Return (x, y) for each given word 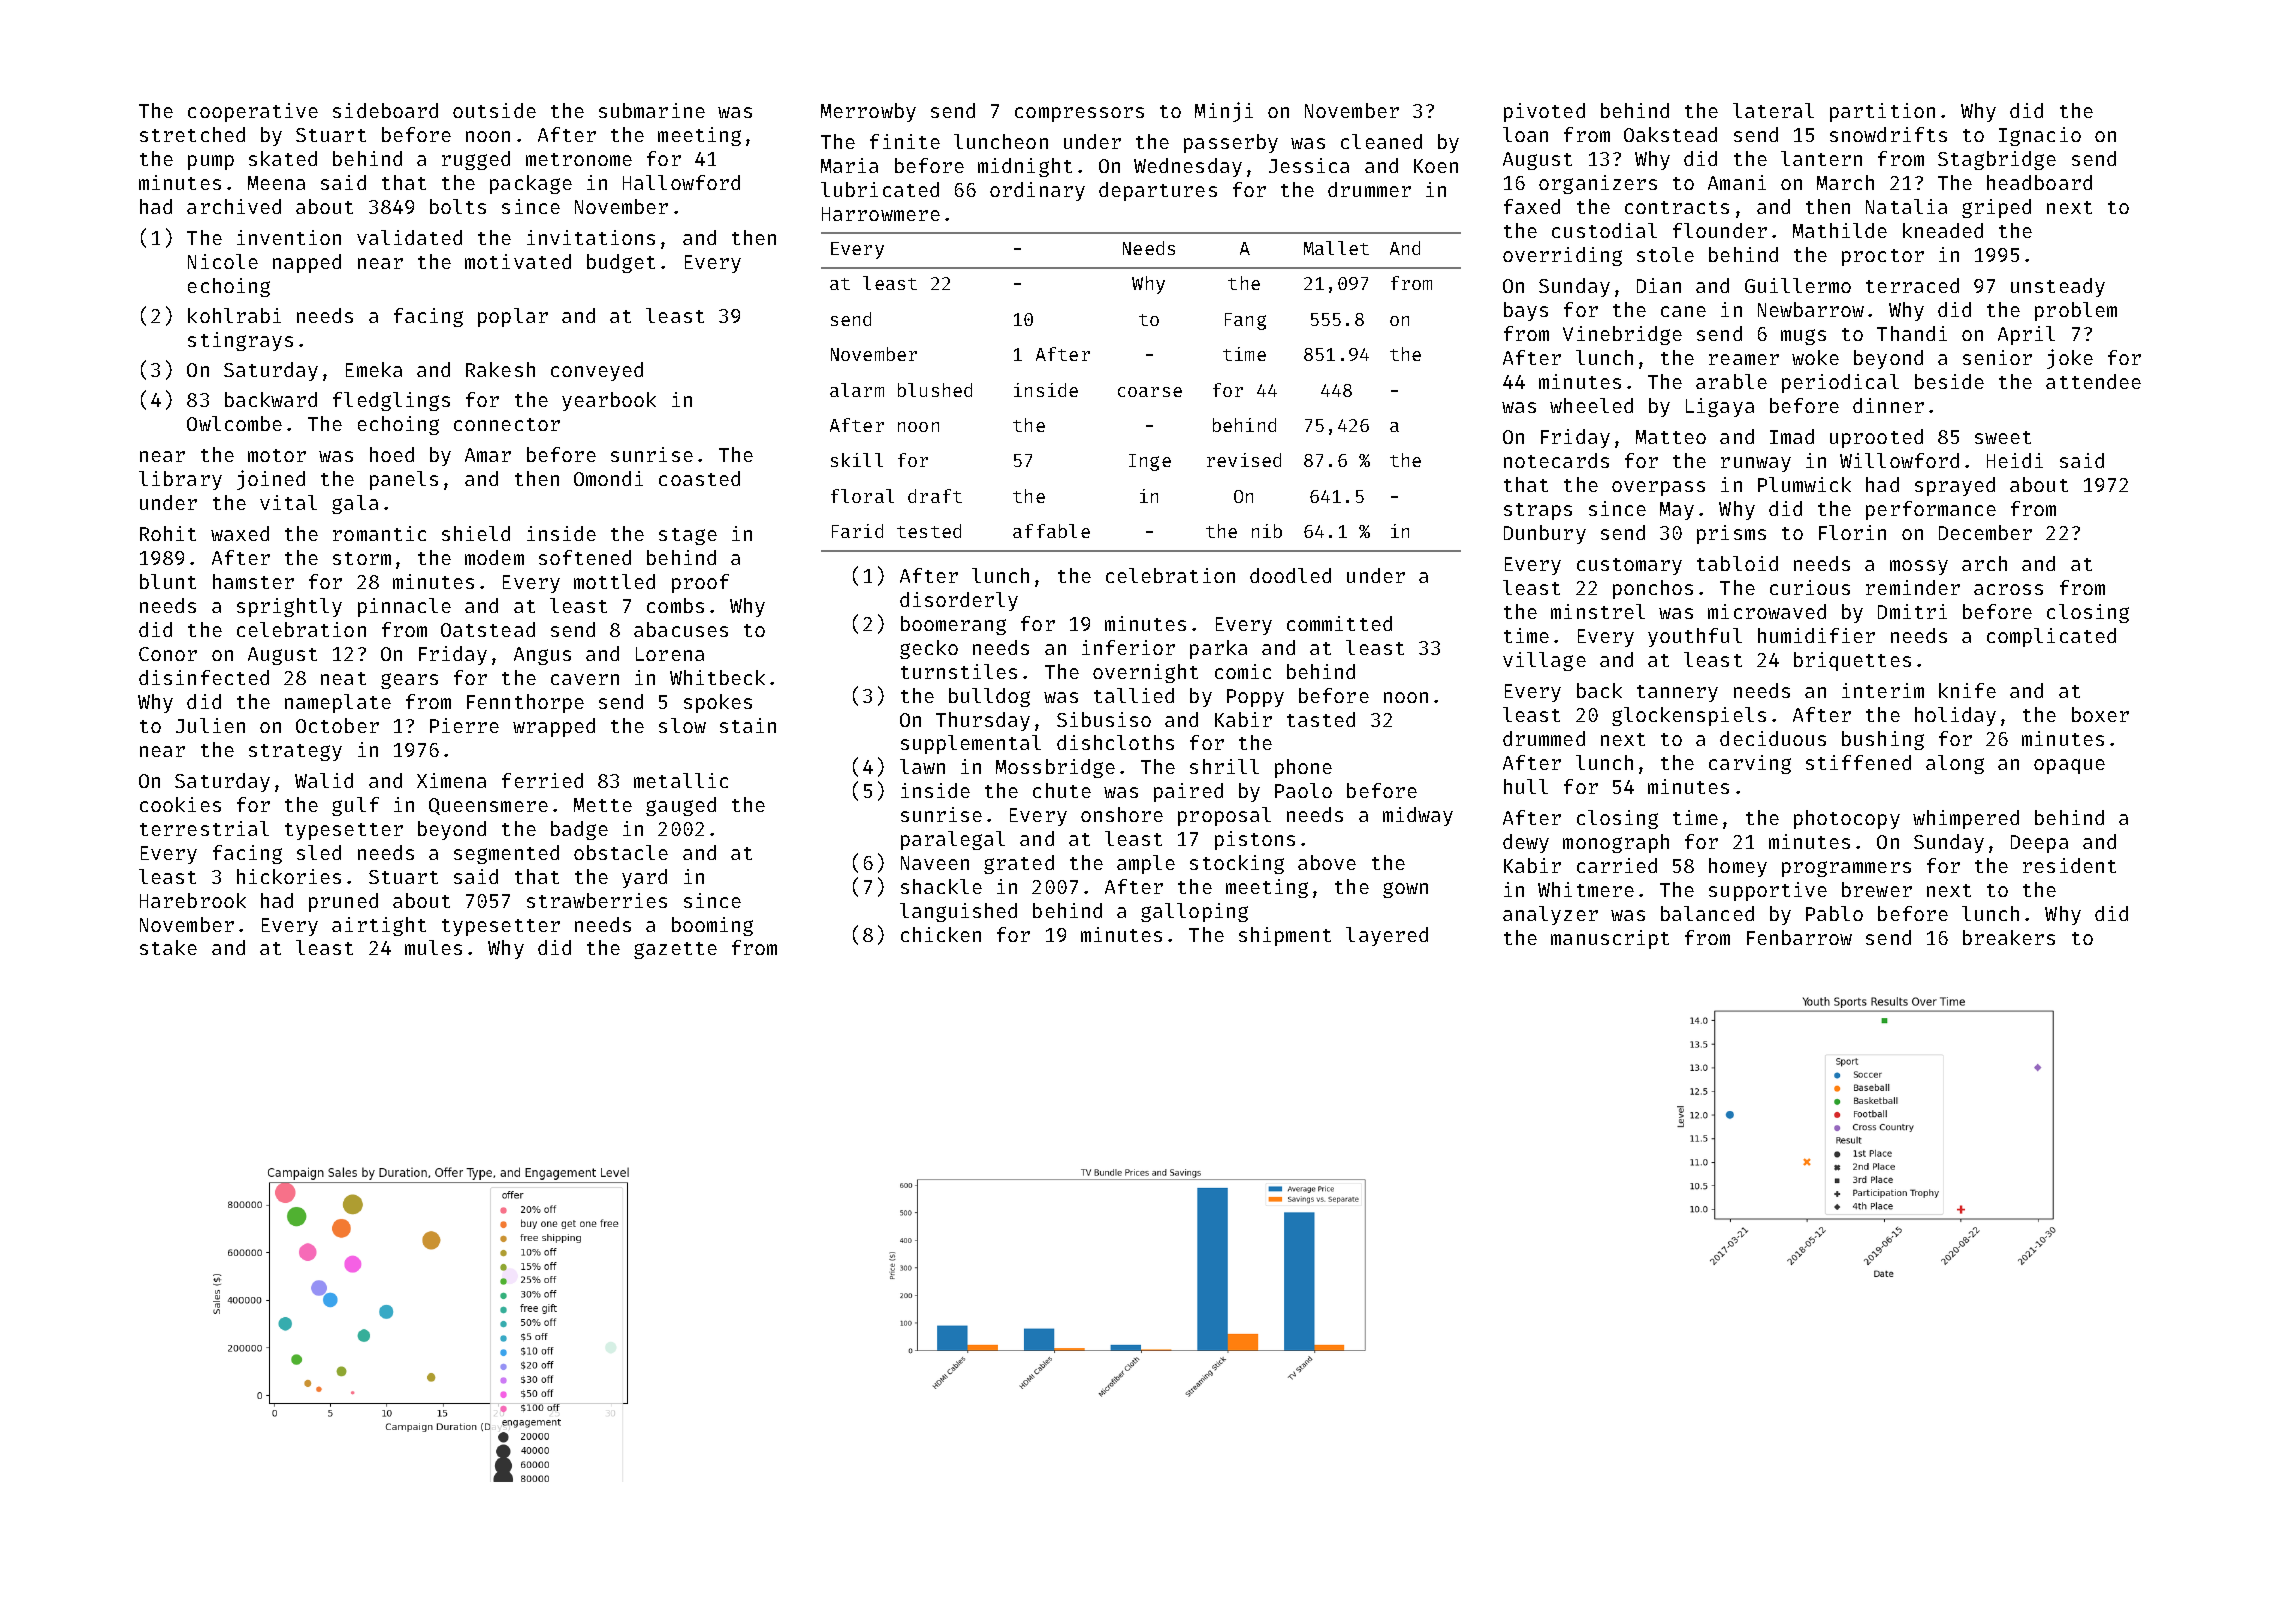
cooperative (253, 112)
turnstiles (959, 671)
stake (168, 947)
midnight (1025, 167)
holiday (1955, 716)
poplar (513, 317)
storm (362, 558)
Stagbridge (1997, 160)
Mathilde (1840, 230)
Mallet (1336, 248)
